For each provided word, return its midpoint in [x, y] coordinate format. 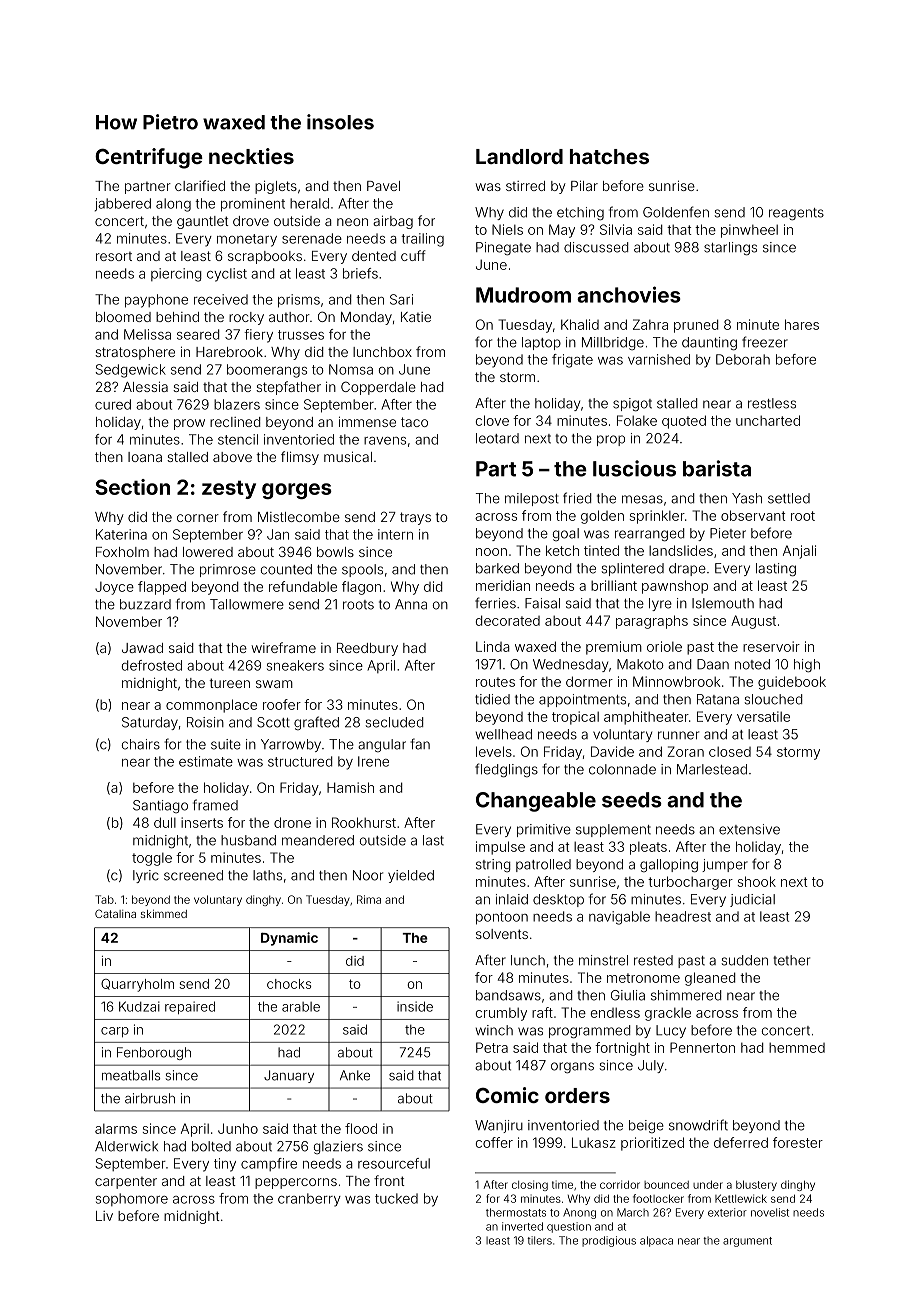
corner [198, 518]
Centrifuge [149, 158]
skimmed [164, 913]
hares [802, 324]
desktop [558, 900]
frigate [572, 361]
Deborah [743, 359]
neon [352, 222]
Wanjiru [499, 1126]
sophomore [132, 1199]
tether [791, 960]
